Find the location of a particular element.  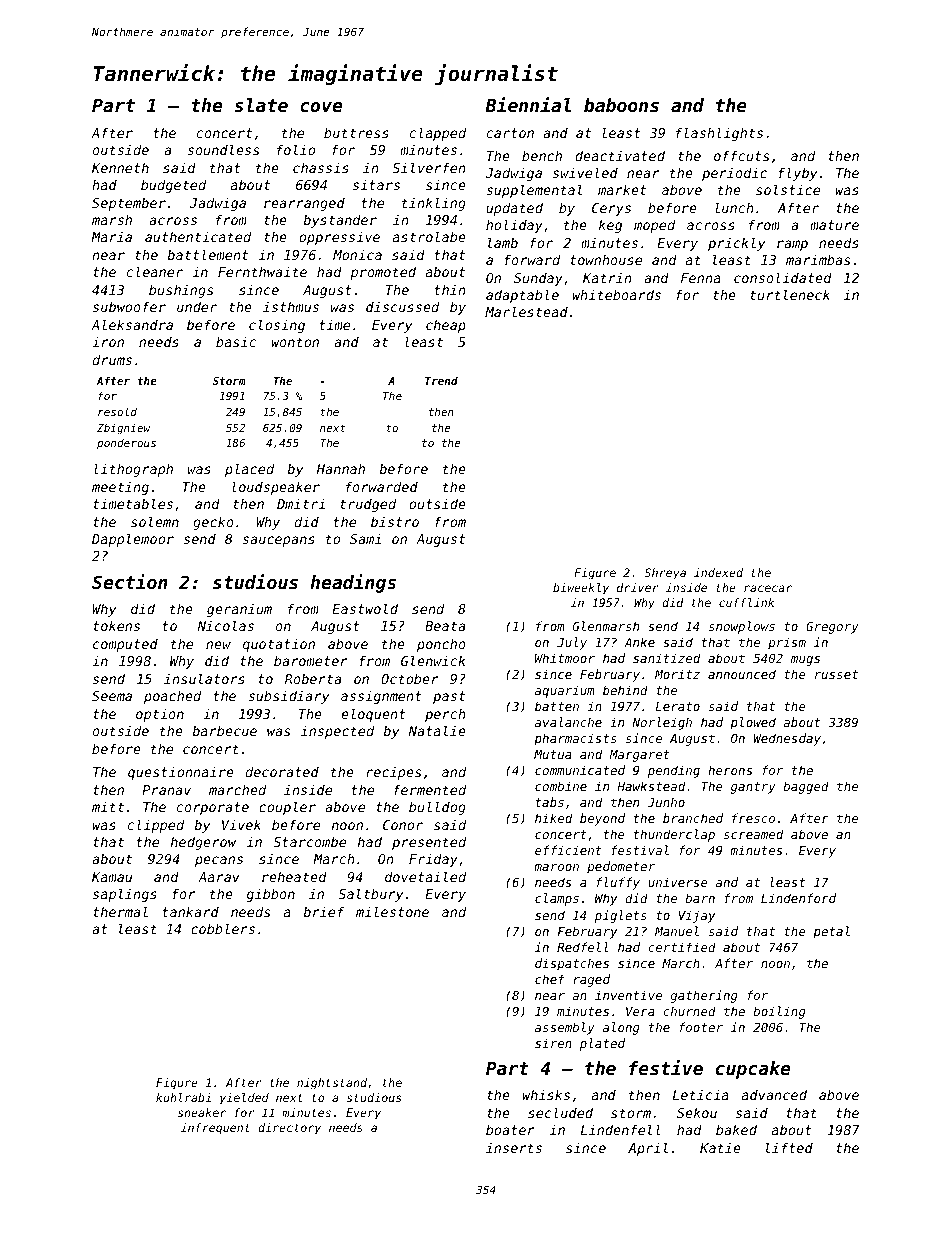

assignment is located at coordinates (381, 697).
